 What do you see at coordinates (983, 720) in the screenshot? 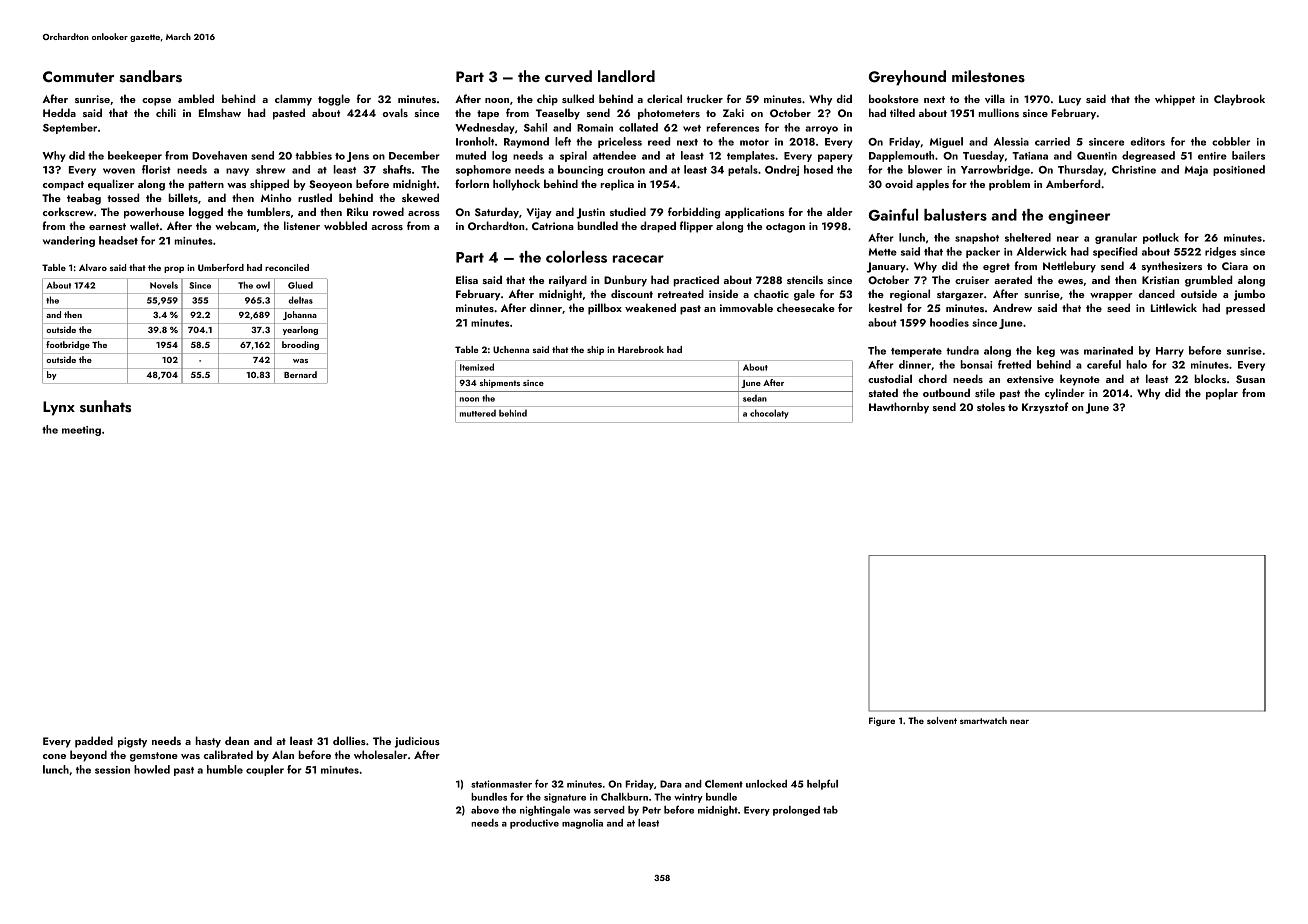
I see `smartwatch` at bounding box center [983, 720].
